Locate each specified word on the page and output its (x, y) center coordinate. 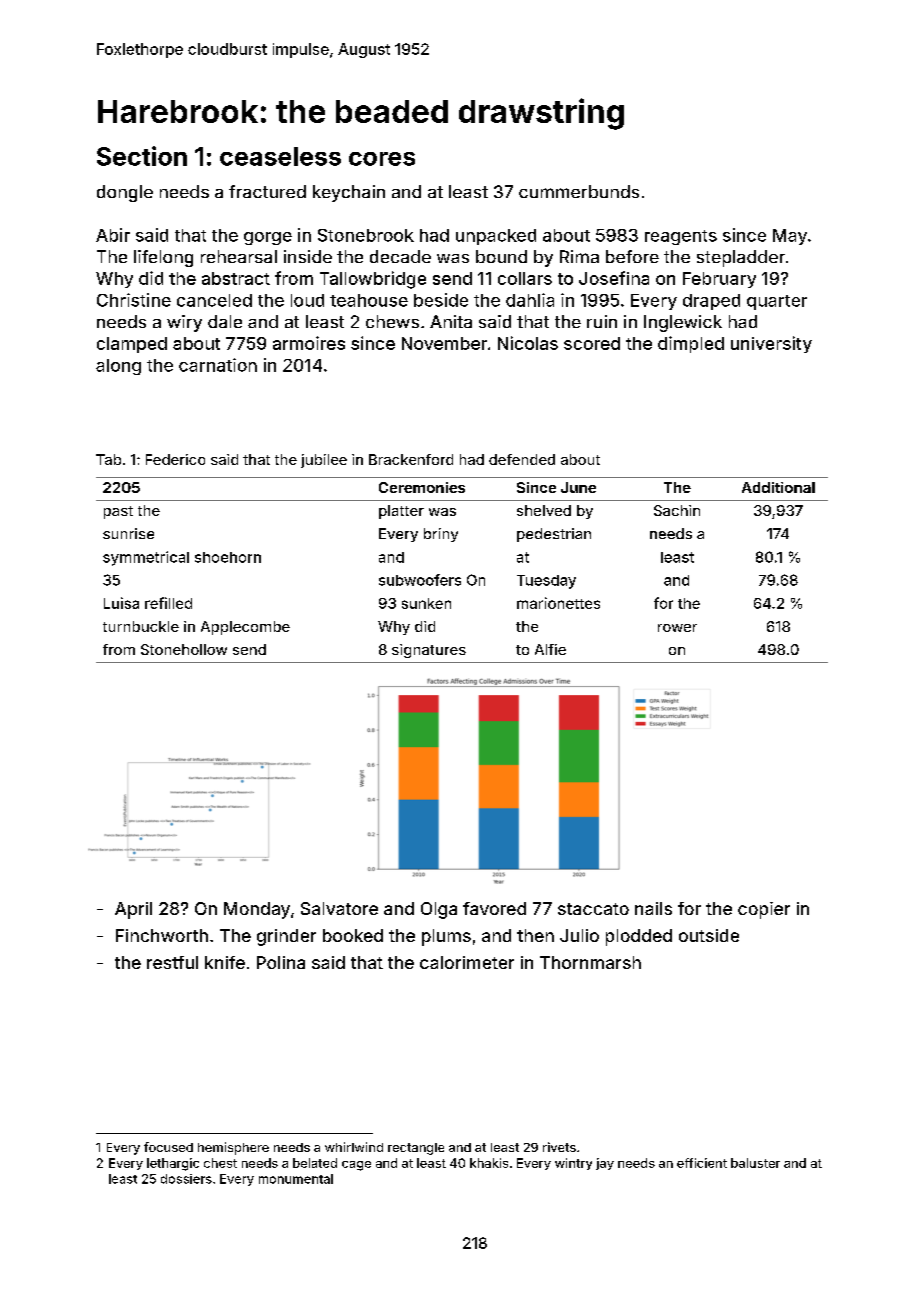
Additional (778, 487)
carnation (218, 365)
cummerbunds (579, 191)
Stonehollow (184, 649)
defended (522, 459)
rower (677, 628)
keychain (349, 193)
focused (168, 1147)
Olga (439, 910)
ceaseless (280, 156)
